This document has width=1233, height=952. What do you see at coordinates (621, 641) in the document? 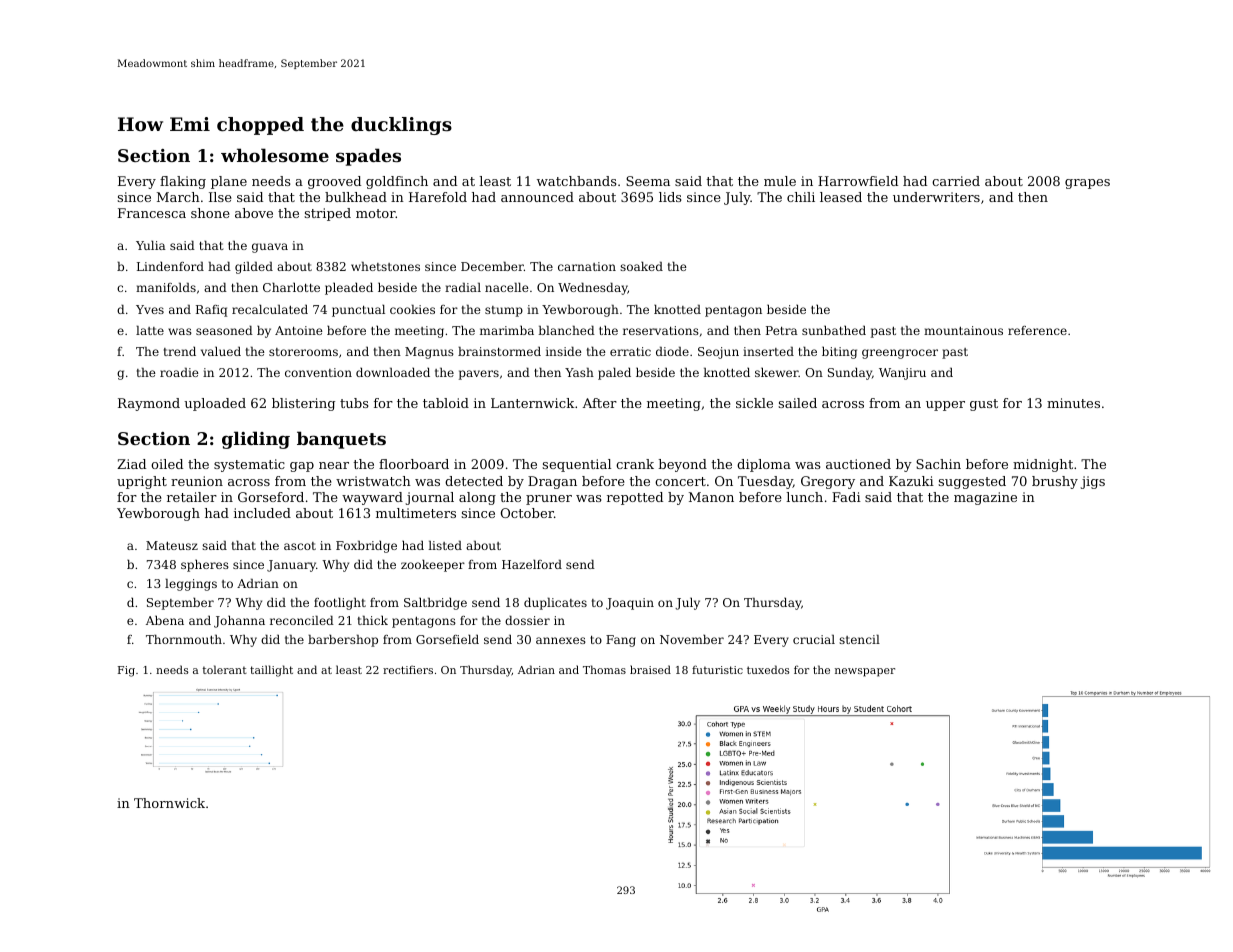
I see `Fang` at bounding box center [621, 641].
